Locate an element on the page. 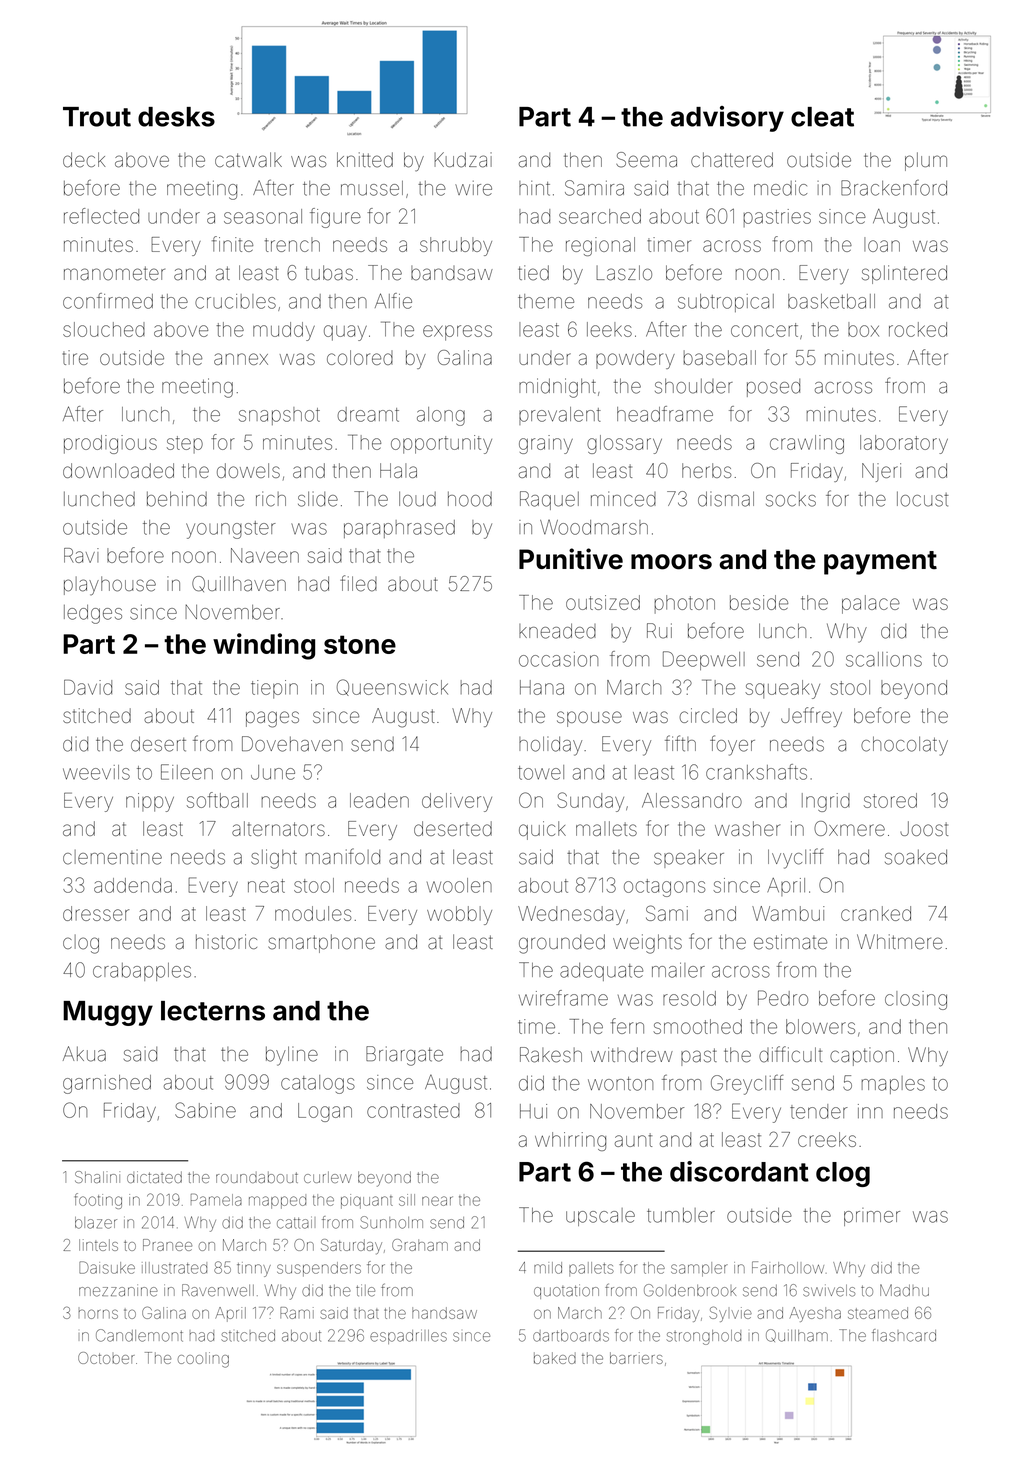  Madhu is located at coordinates (904, 1290).
